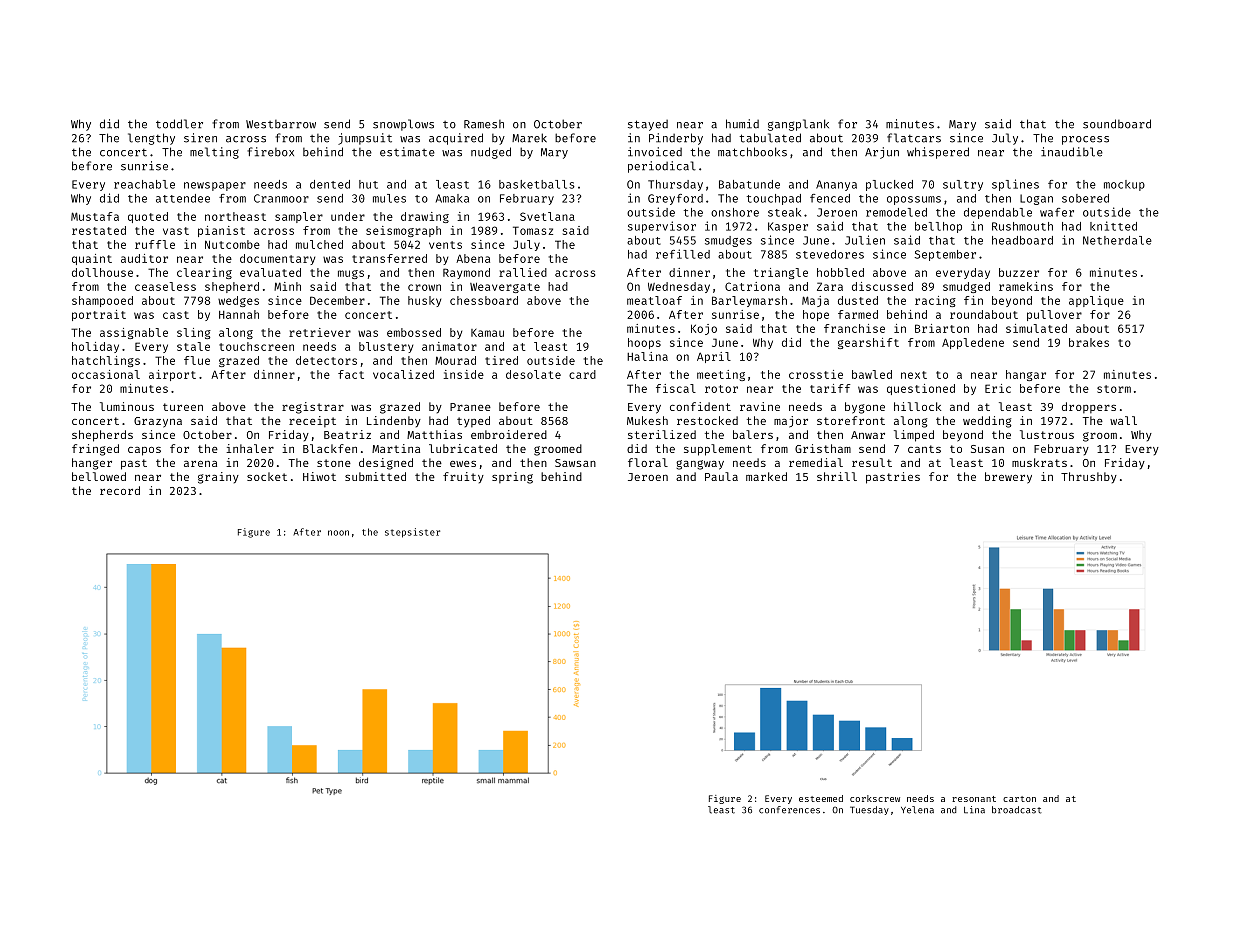 This screenshot has width=1233, height=952. I want to click on soundboard, so click(1117, 124).
